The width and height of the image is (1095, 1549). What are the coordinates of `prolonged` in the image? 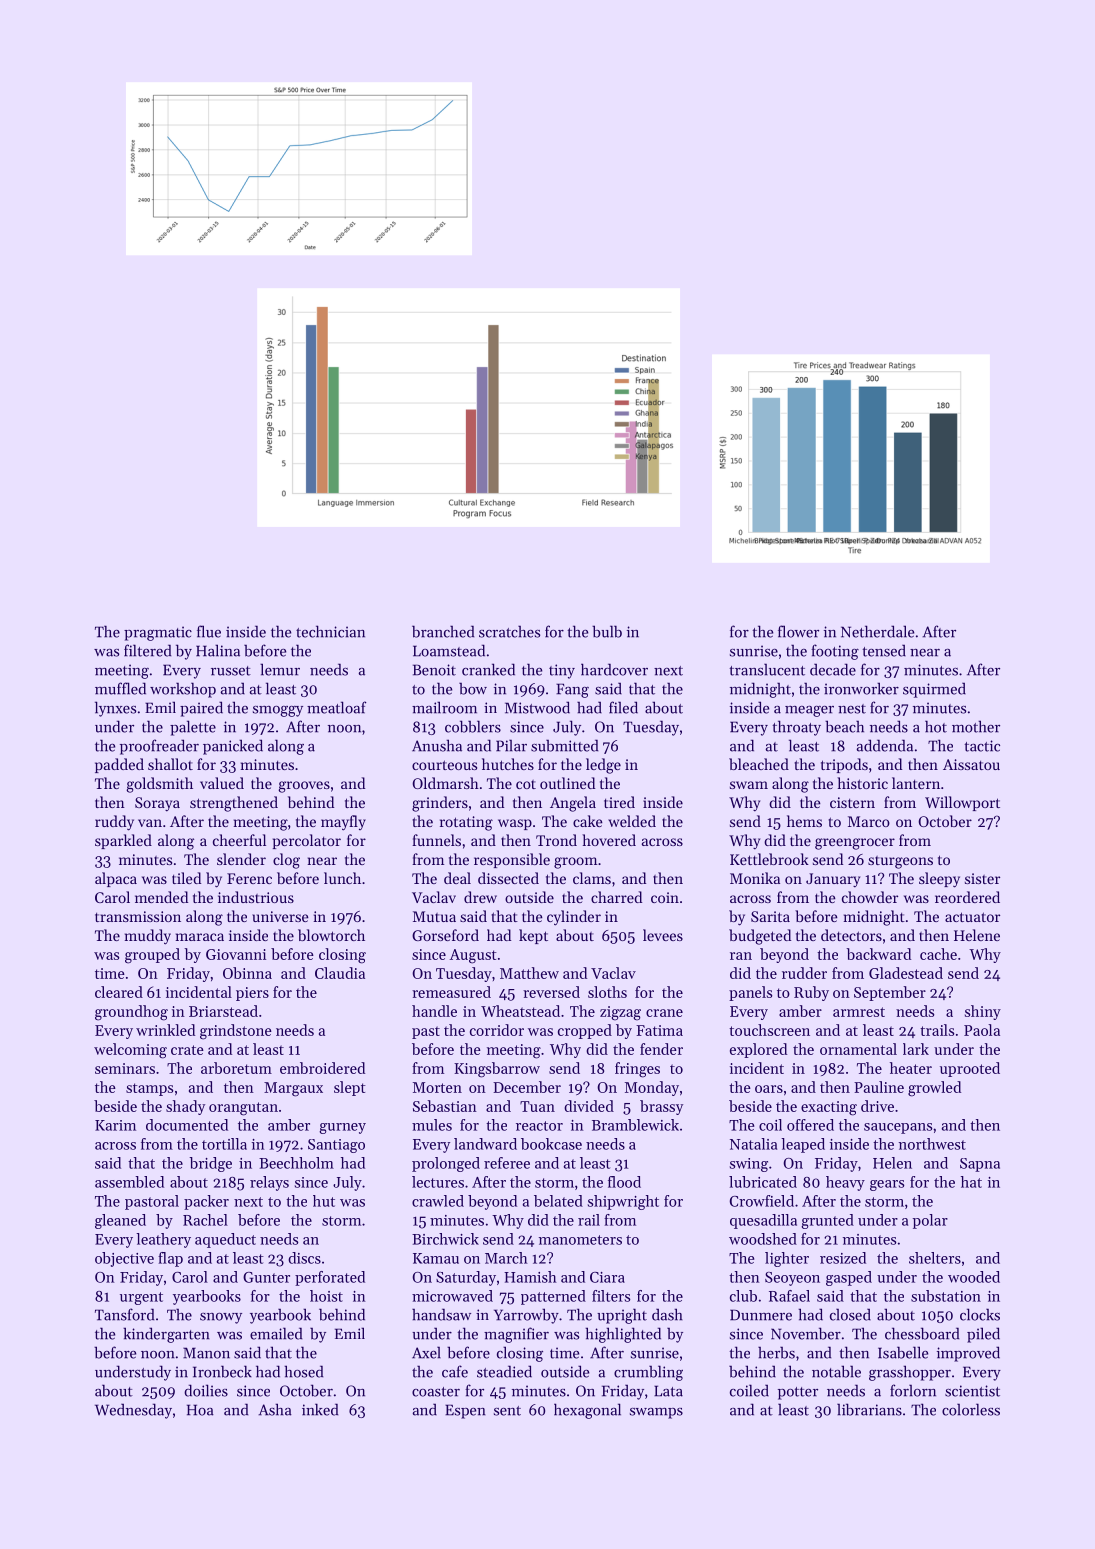 It's located at (446, 1164).
